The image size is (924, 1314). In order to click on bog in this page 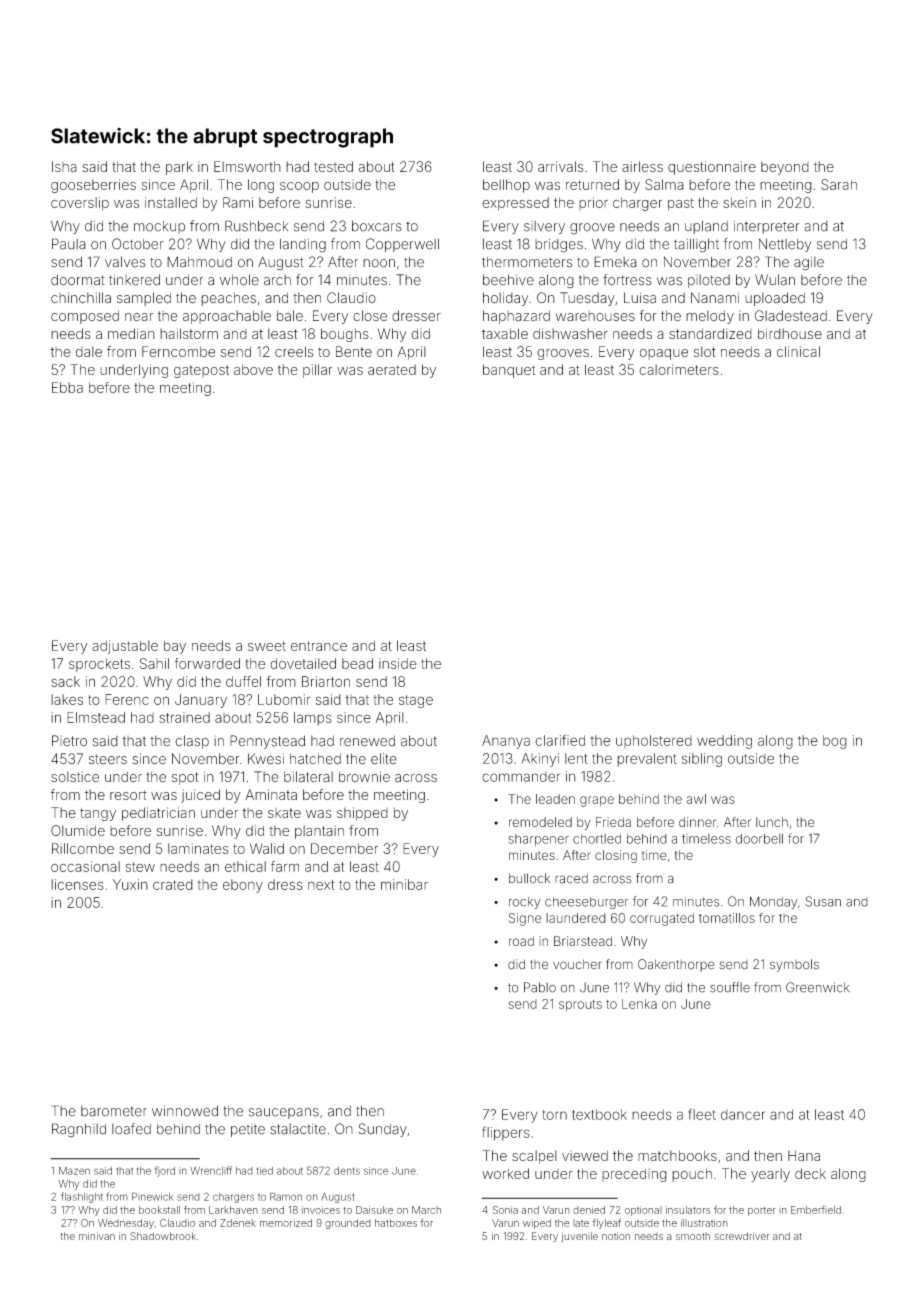, I will do `click(835, 742)`.
